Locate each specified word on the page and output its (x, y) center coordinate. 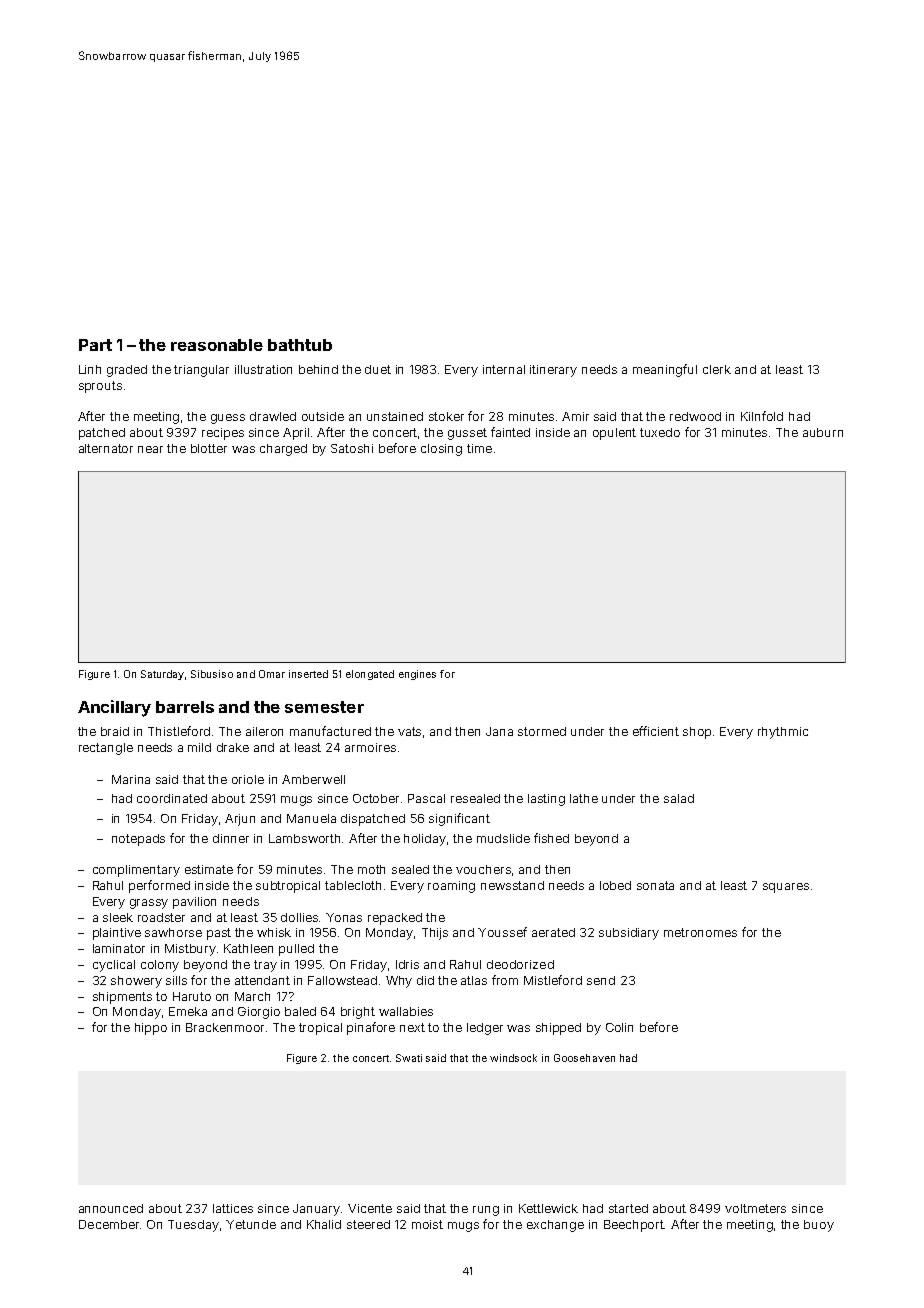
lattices (233, 1208)
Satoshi (352, 448)
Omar (272, 674)
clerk (717, 369)
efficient (656, 731)
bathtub (300, 345)
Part (95, 345)
